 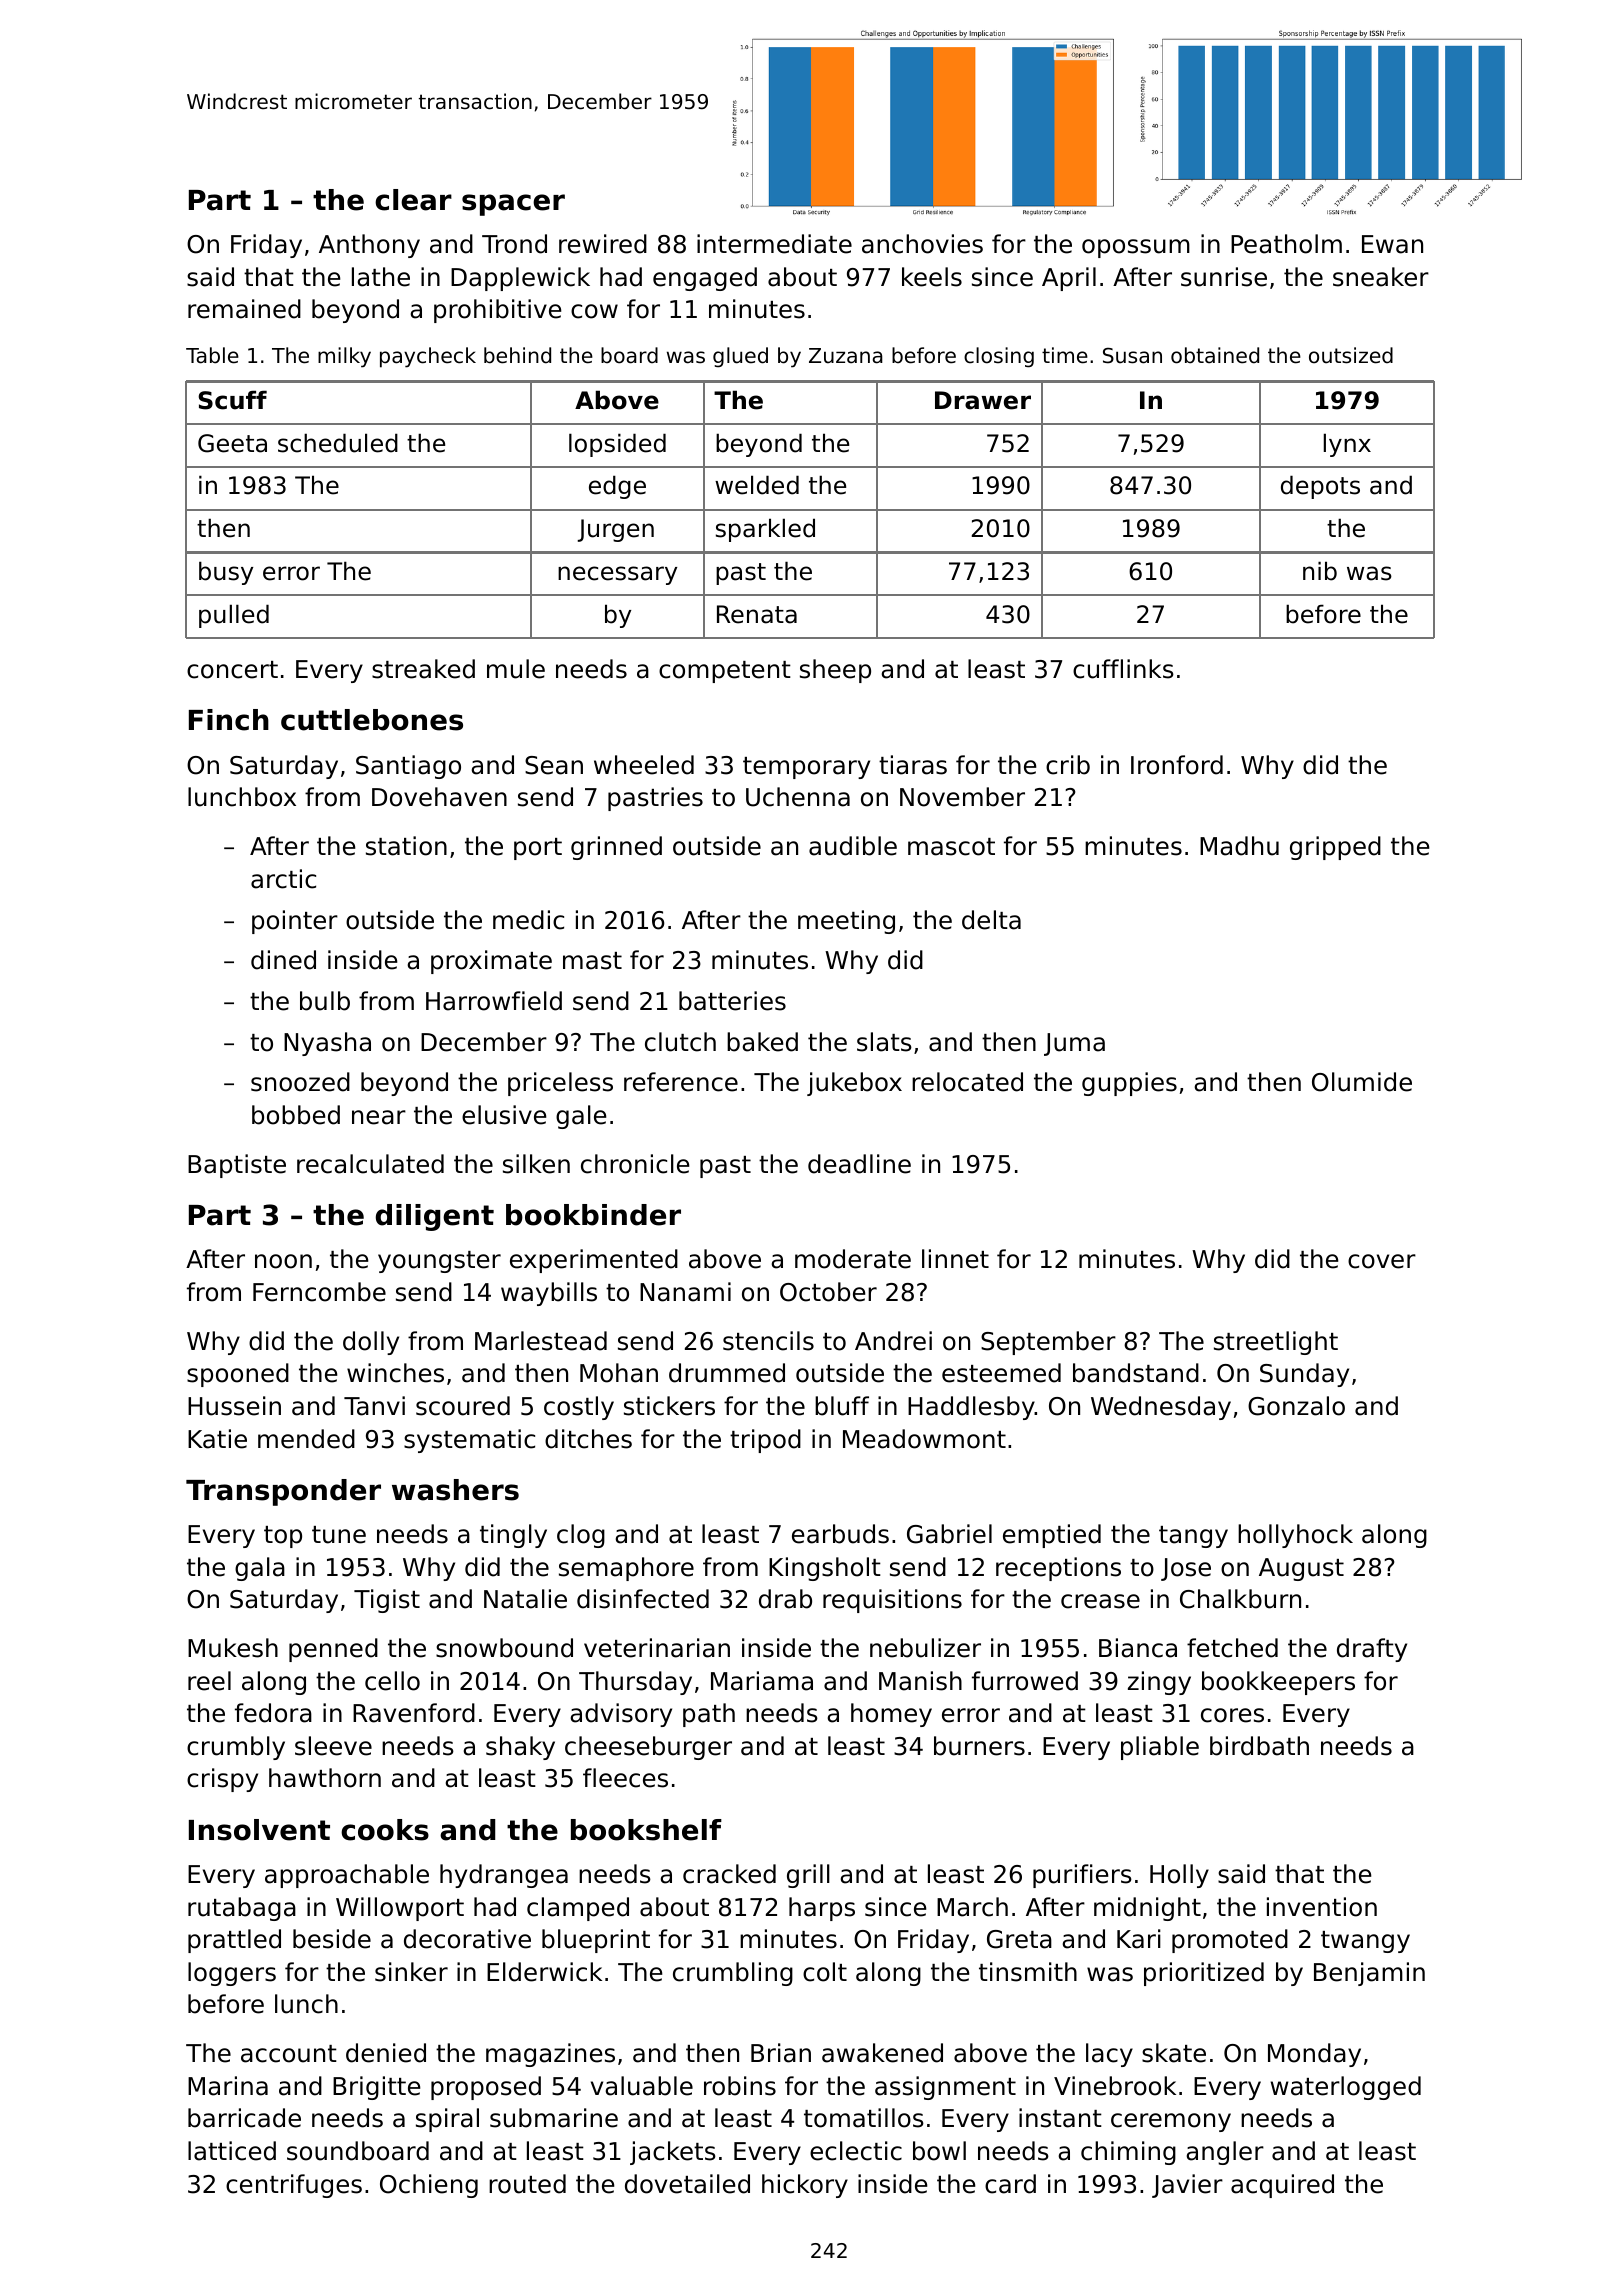 I want to click on pliable, so click(x=1160, y=1748).
